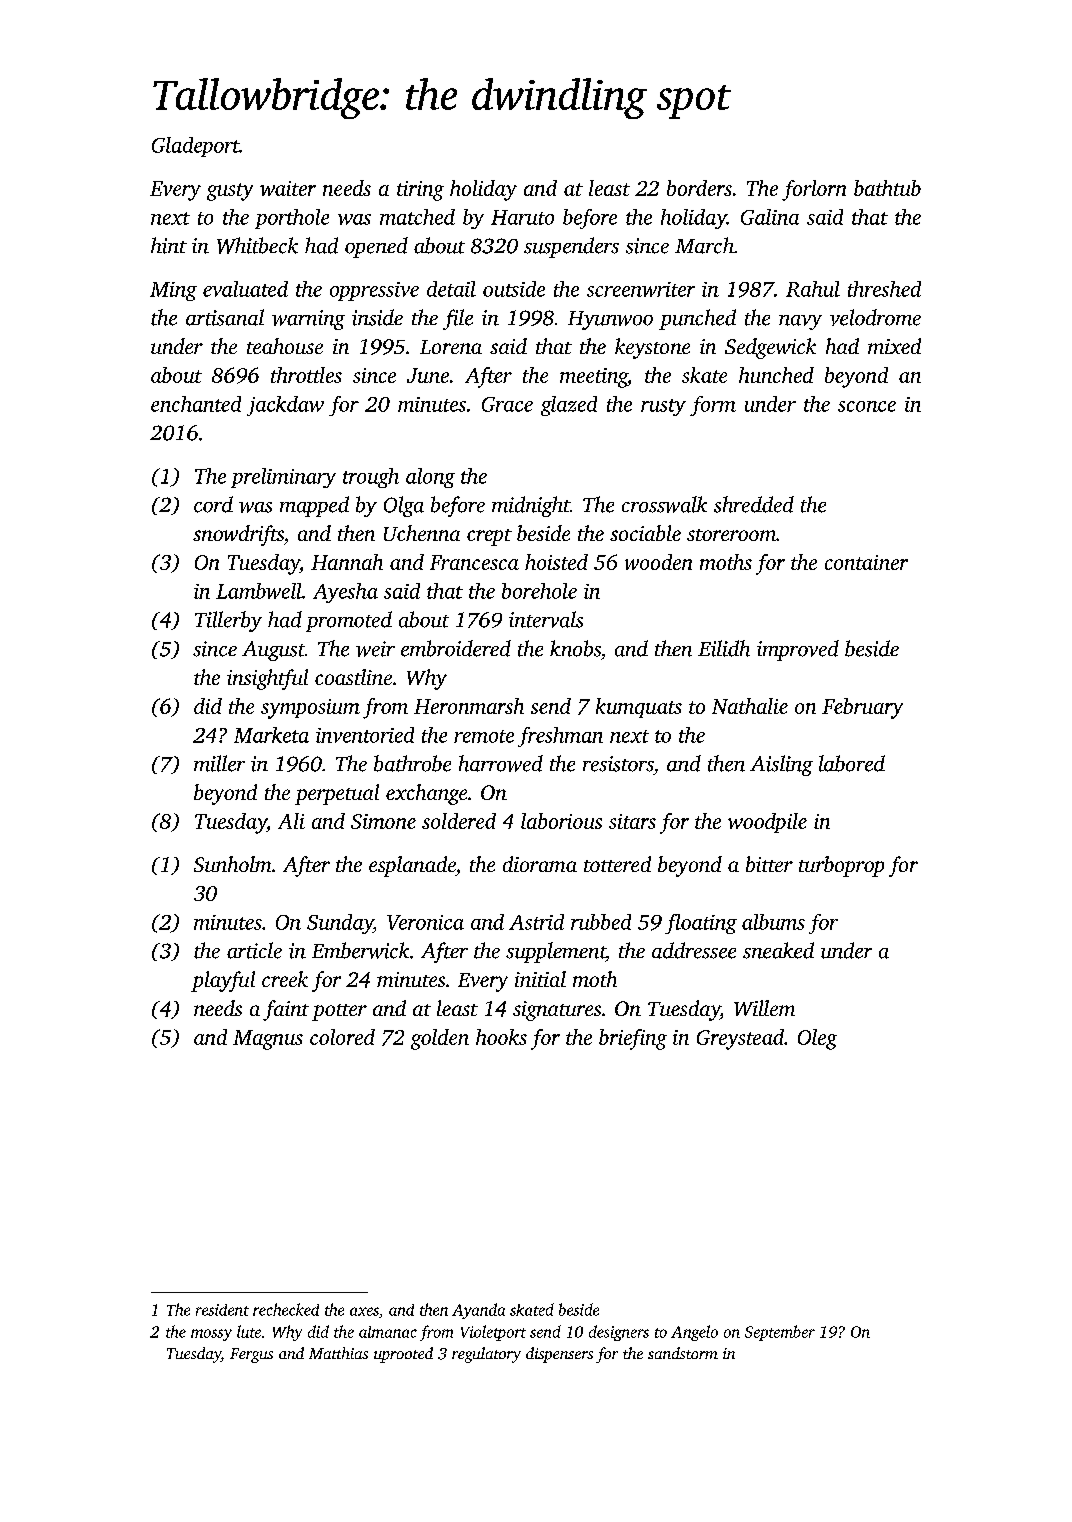 The height and width of the screenshot is (1522, 1072). Describe the element at coordinates (195, 147) in the screenshot. I see `Gladeport` at that location.
